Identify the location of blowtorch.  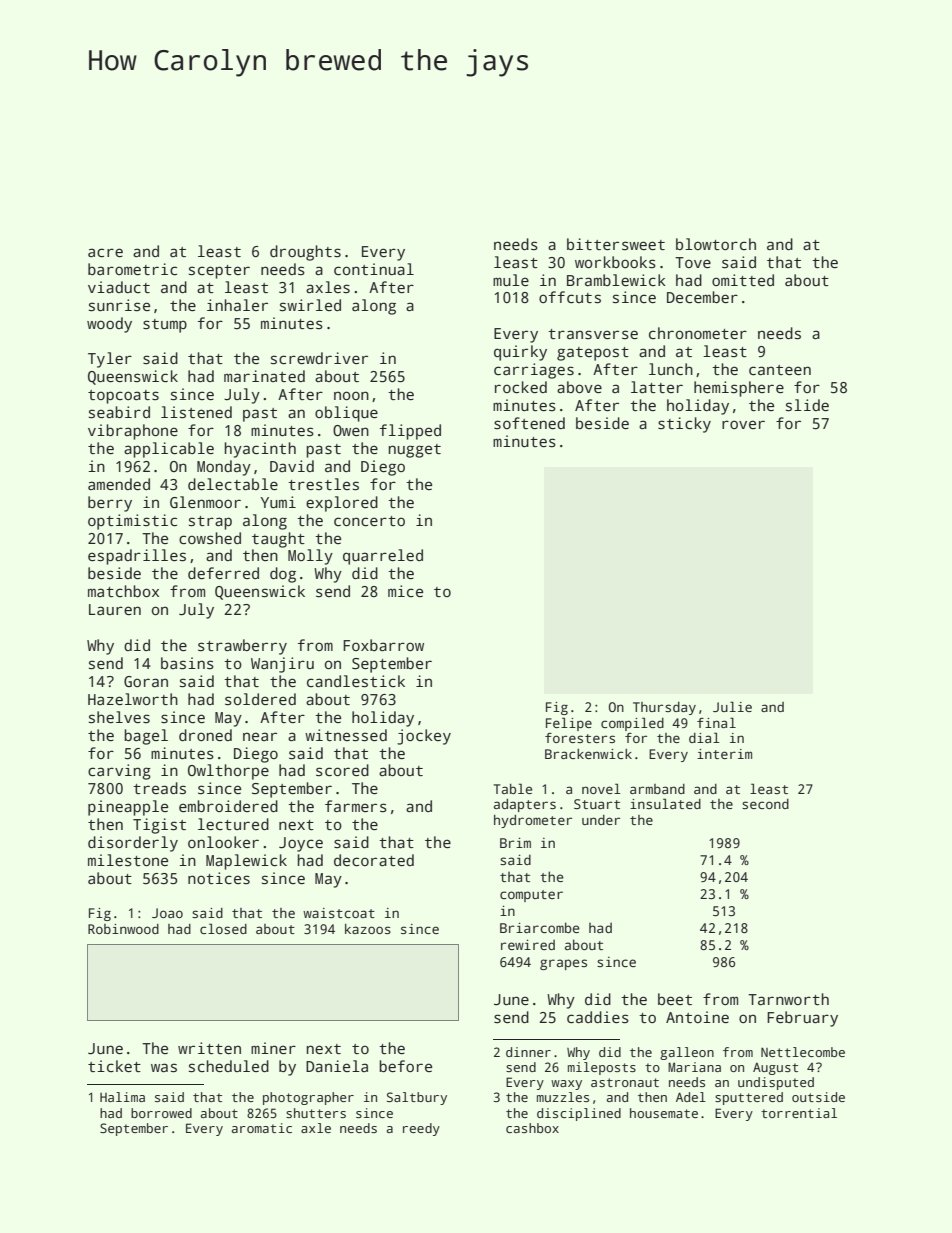
(716, 244).
